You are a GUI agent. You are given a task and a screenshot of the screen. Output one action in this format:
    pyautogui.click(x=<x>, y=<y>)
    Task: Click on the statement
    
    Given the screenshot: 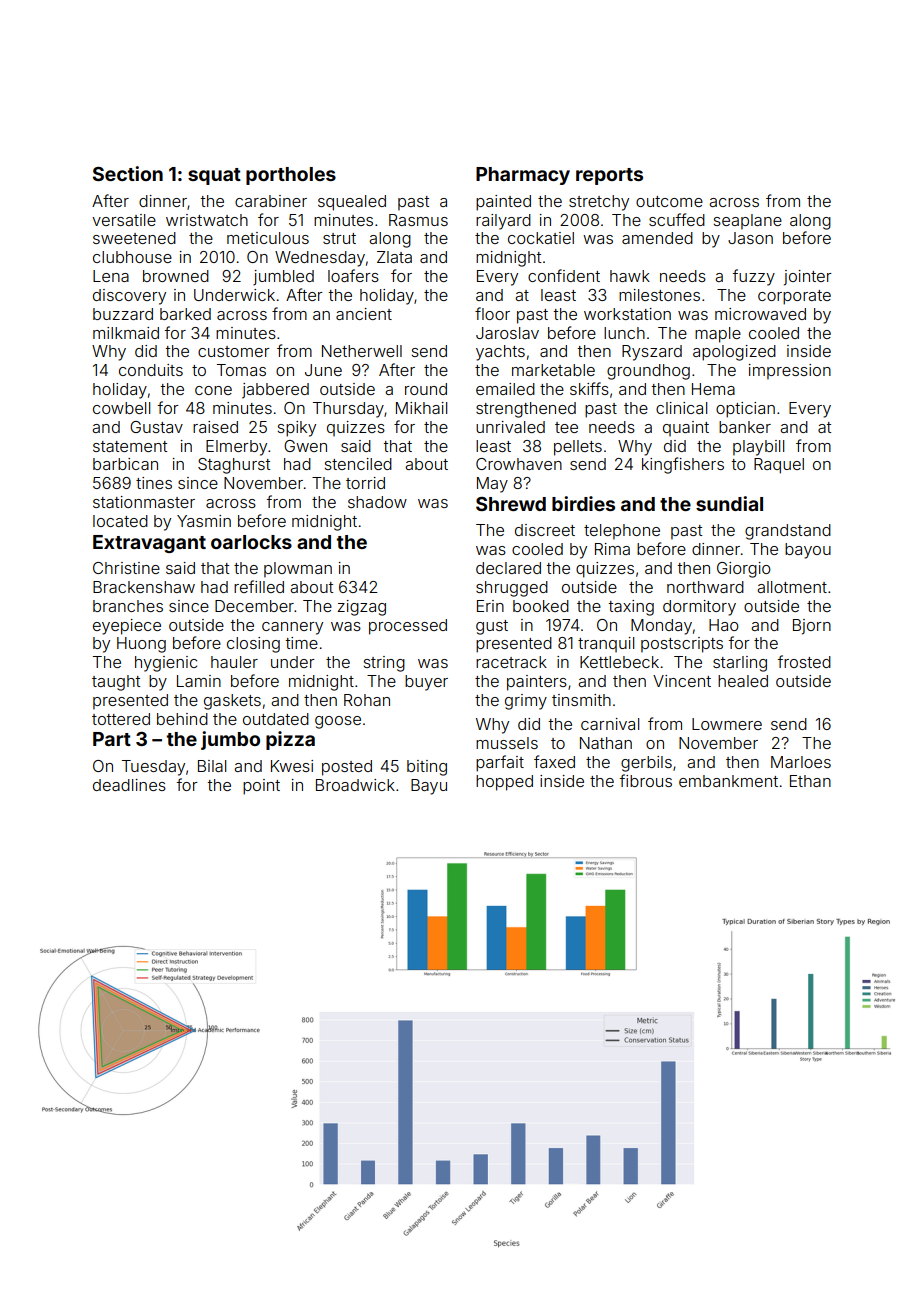 What is the action you would take?
    pyautogui.click(x=130, y=446)
